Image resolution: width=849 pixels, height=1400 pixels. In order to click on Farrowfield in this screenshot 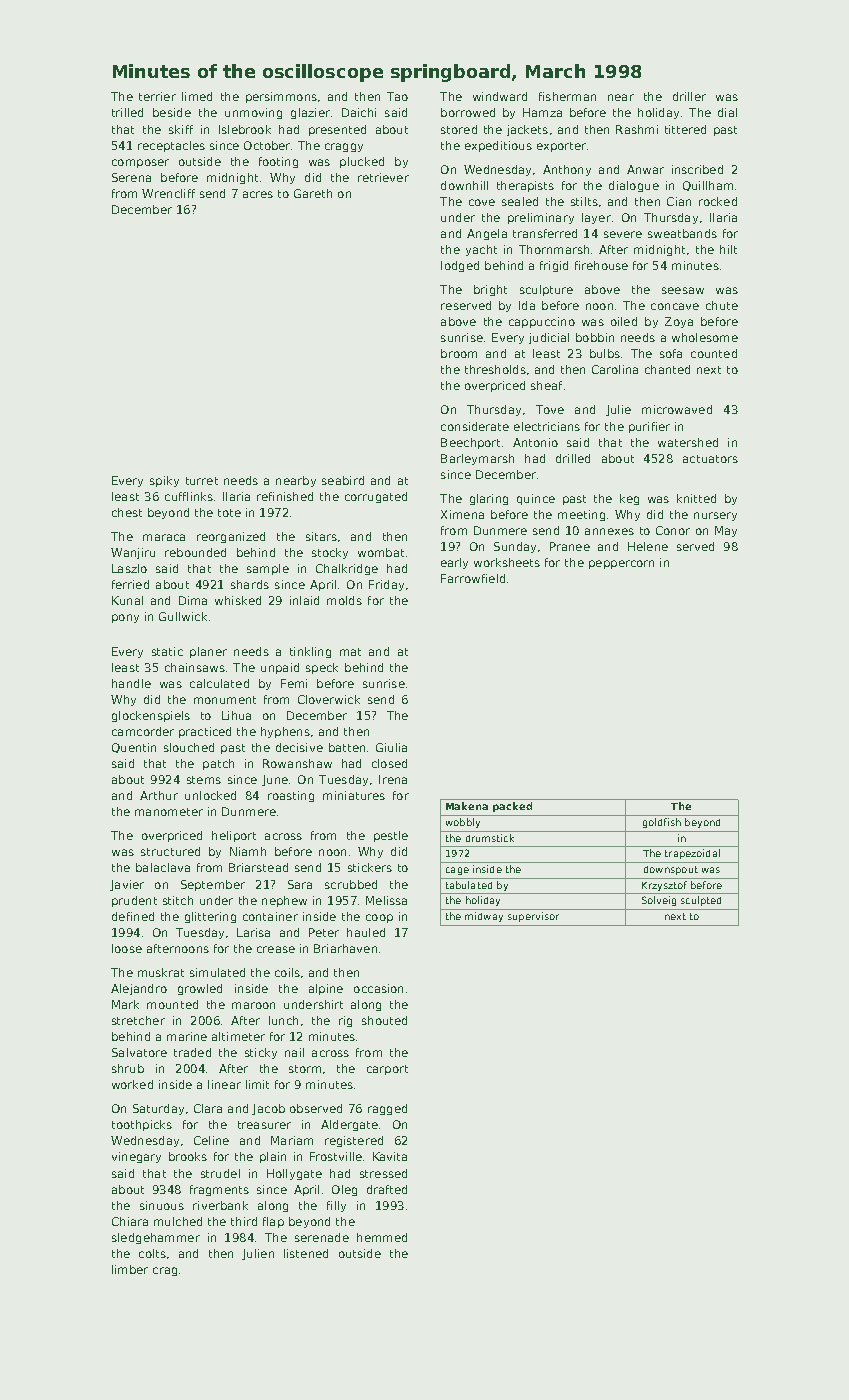, I will do `click(473, 578)`.
